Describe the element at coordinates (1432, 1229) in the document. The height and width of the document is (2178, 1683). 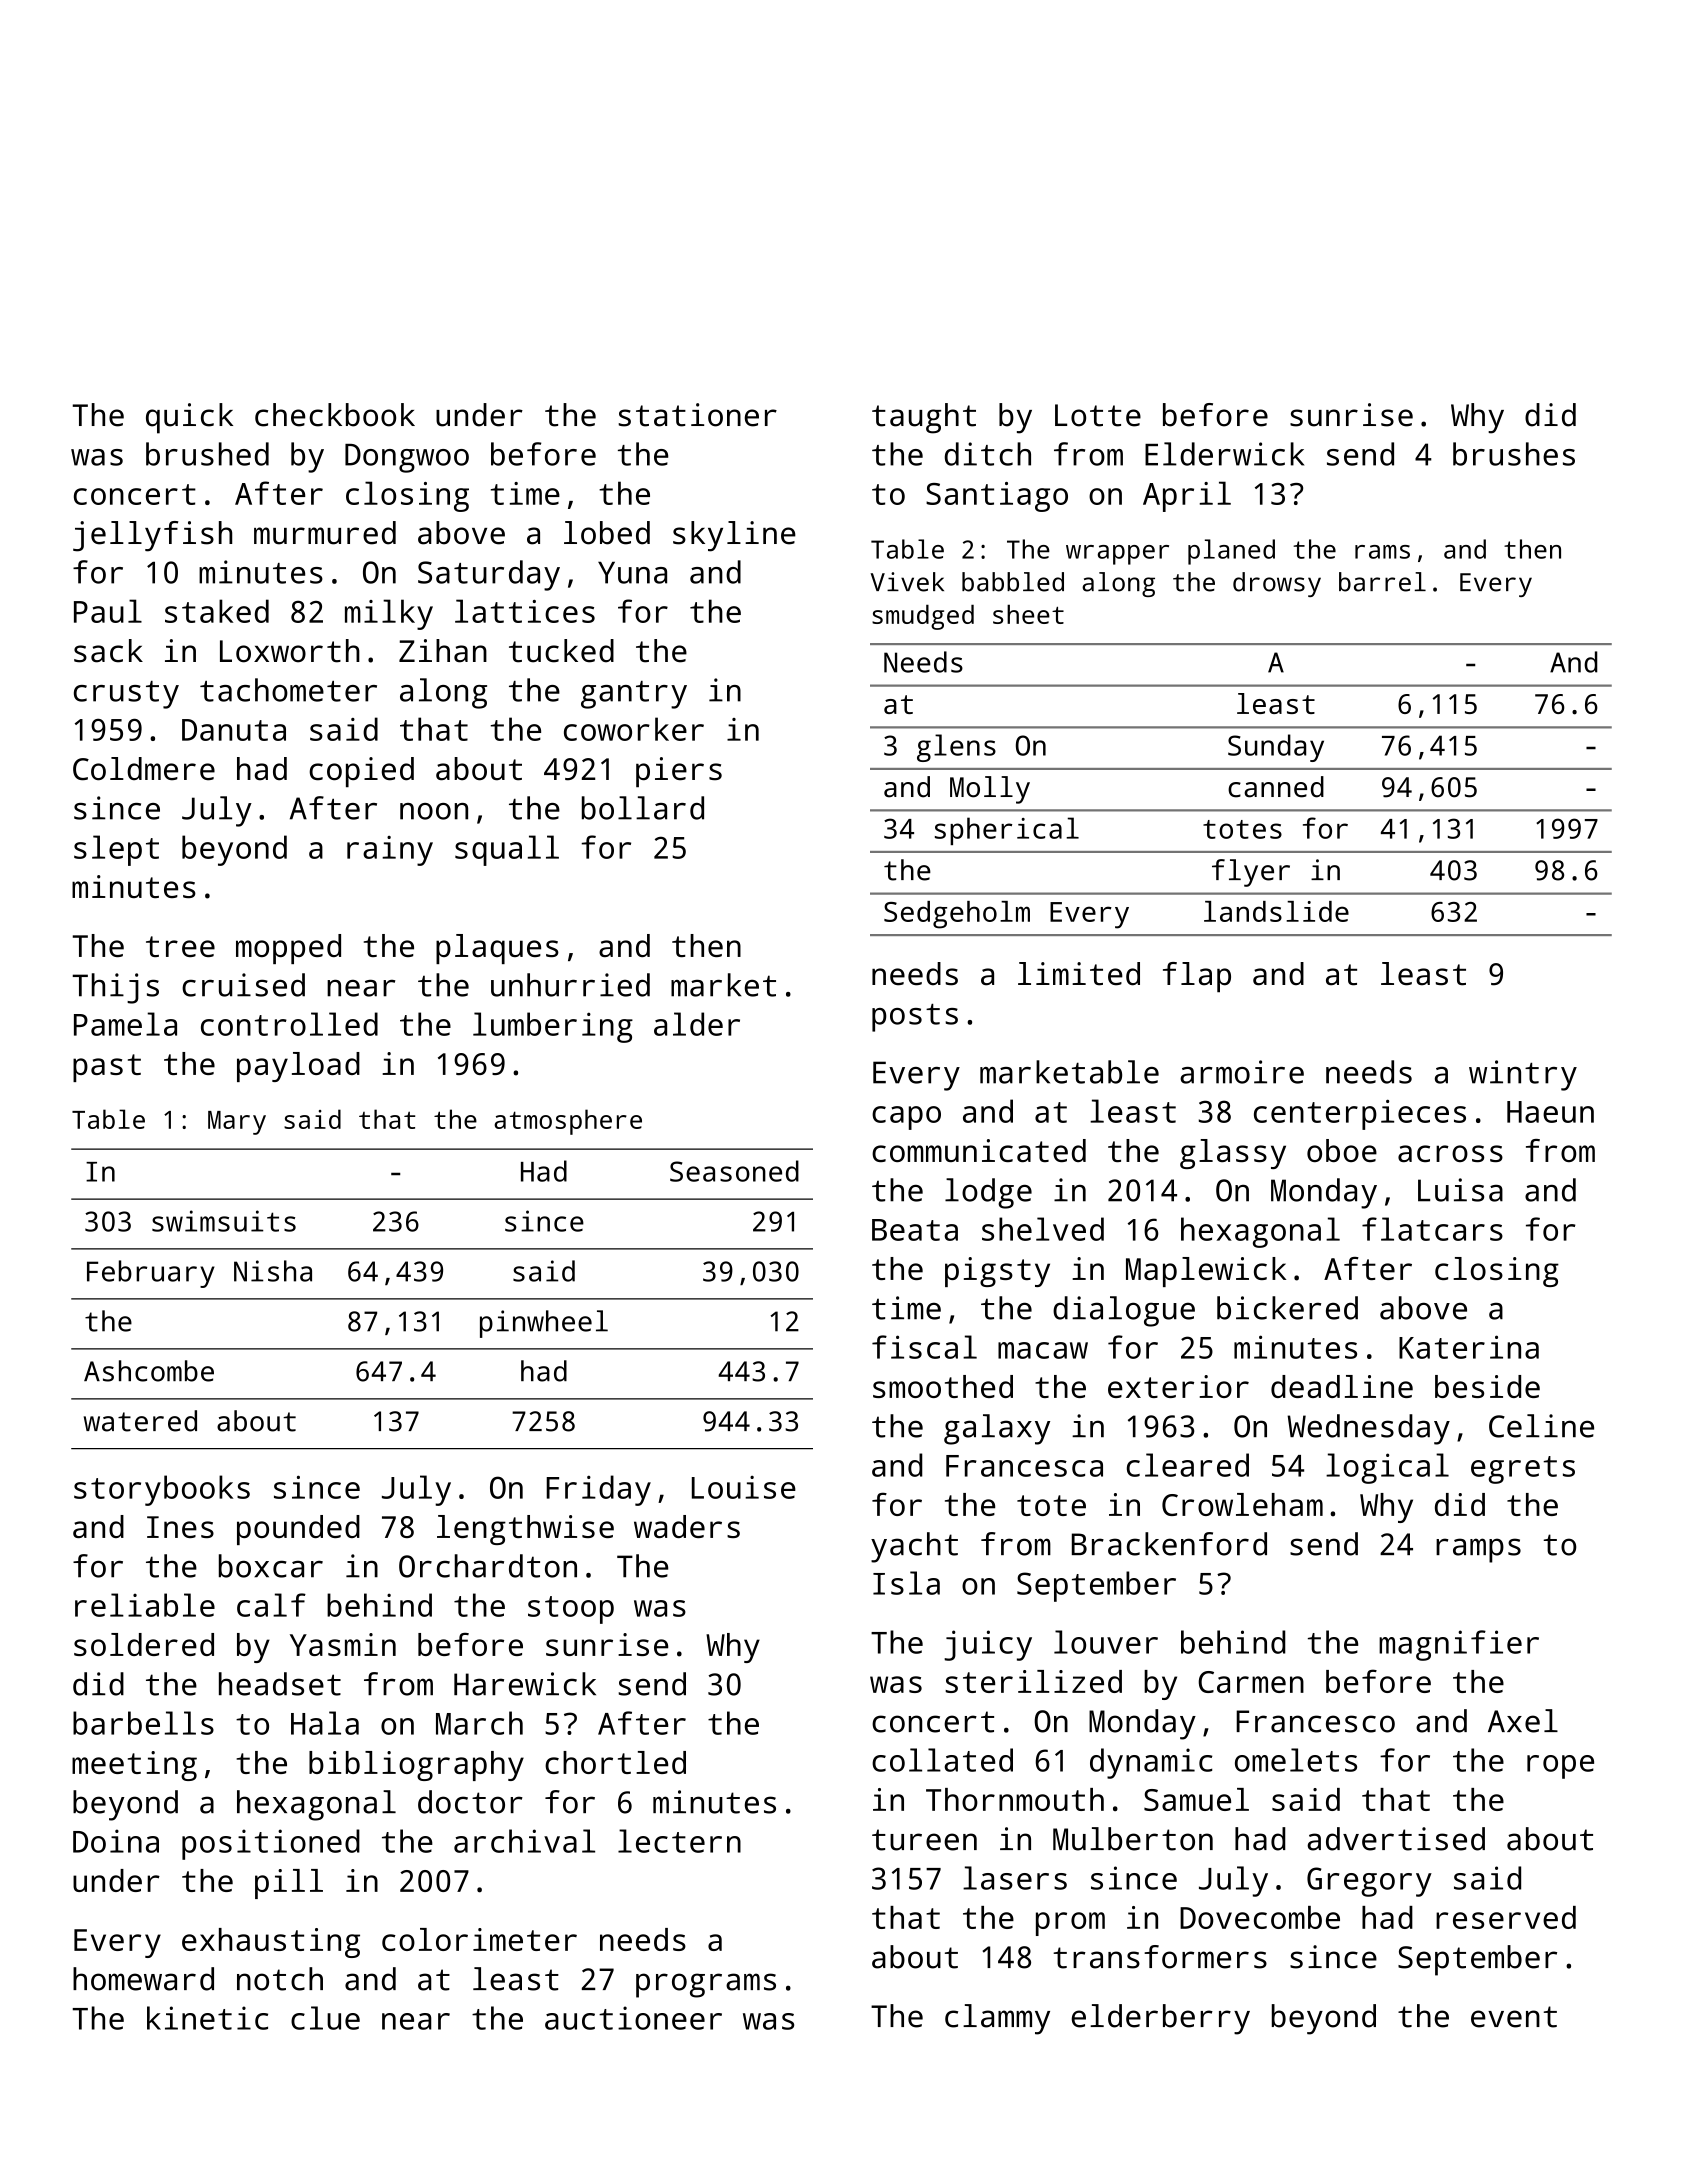
I see `flatcars` at that location.
